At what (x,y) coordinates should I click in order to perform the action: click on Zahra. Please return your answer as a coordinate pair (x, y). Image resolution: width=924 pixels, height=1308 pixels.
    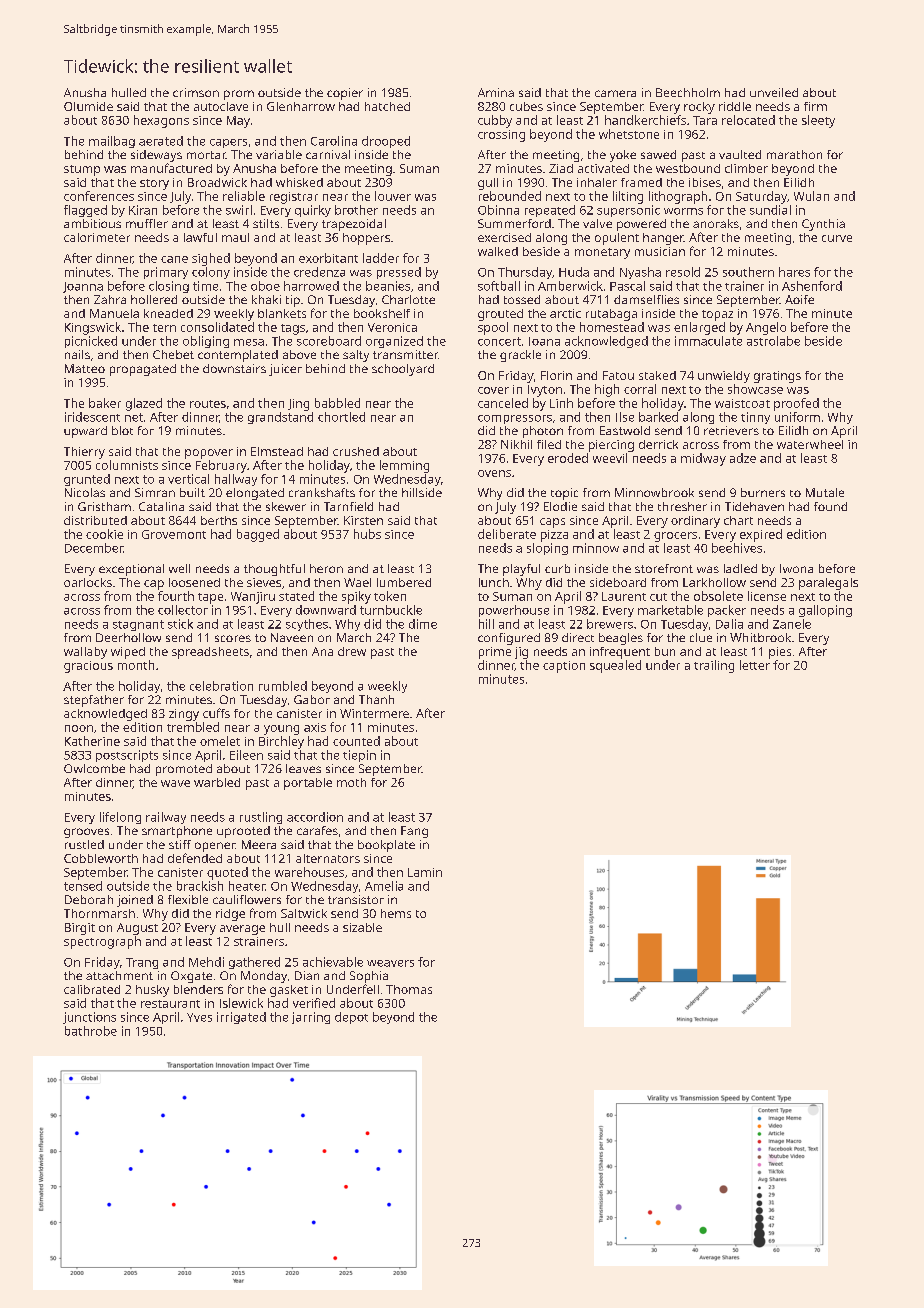
    Looking at the image, I should click on (110, 299).
